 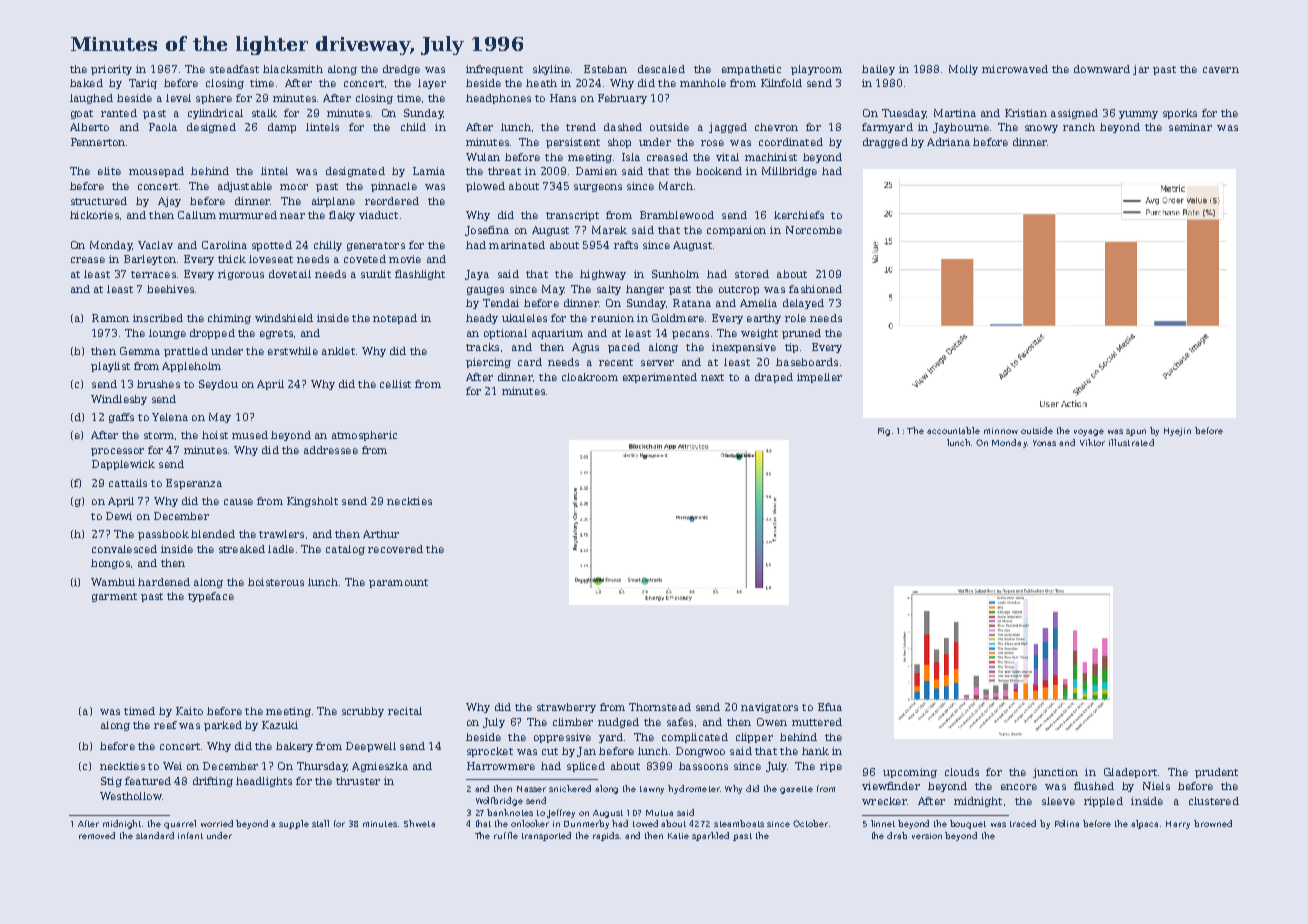 I want to click on Kristian, so click(x=1026, y=113).
